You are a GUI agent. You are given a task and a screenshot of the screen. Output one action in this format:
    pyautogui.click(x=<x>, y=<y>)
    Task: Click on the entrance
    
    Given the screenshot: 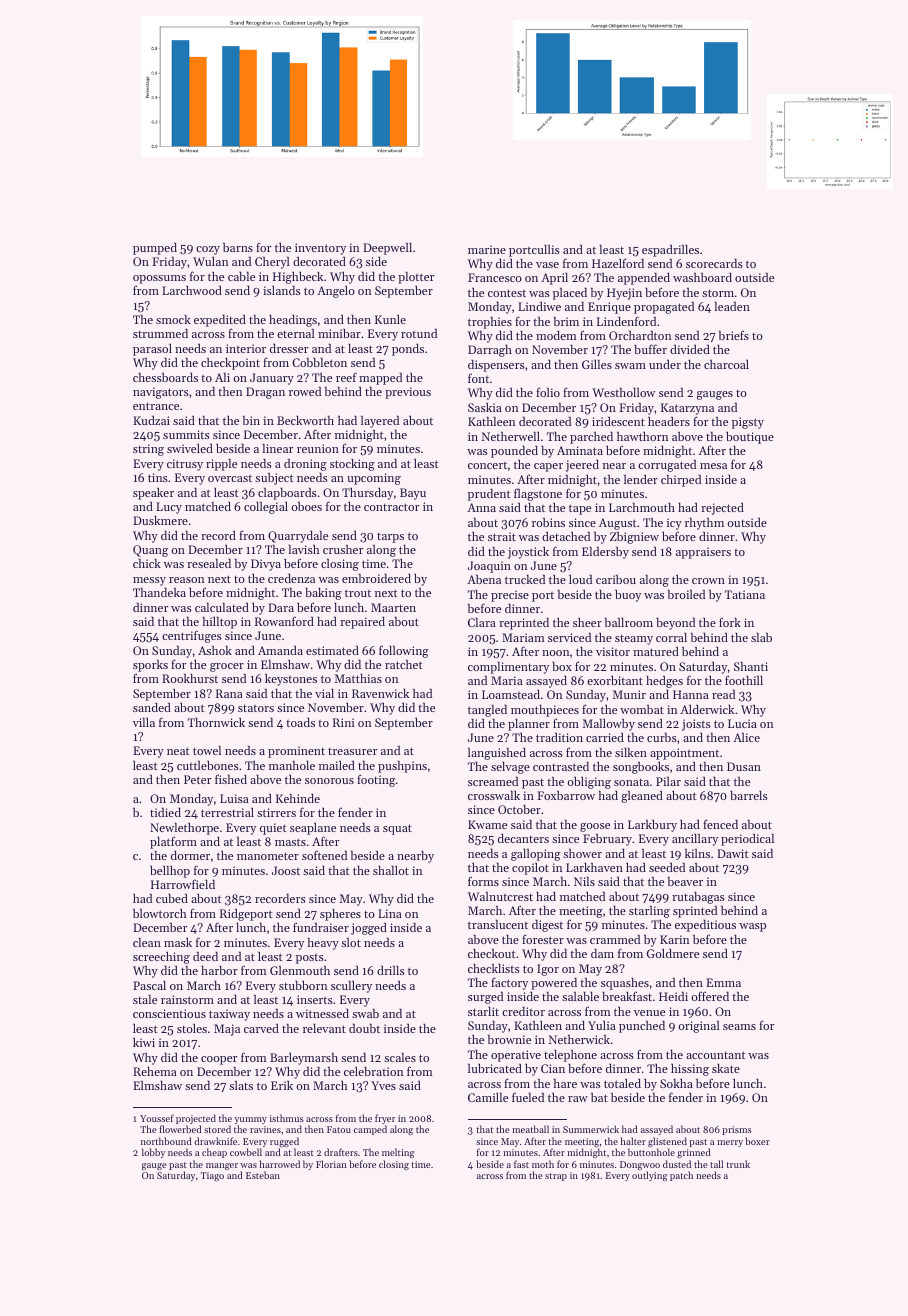 What is the action you would take?
    pyautogui.click(x=156, y=406)
